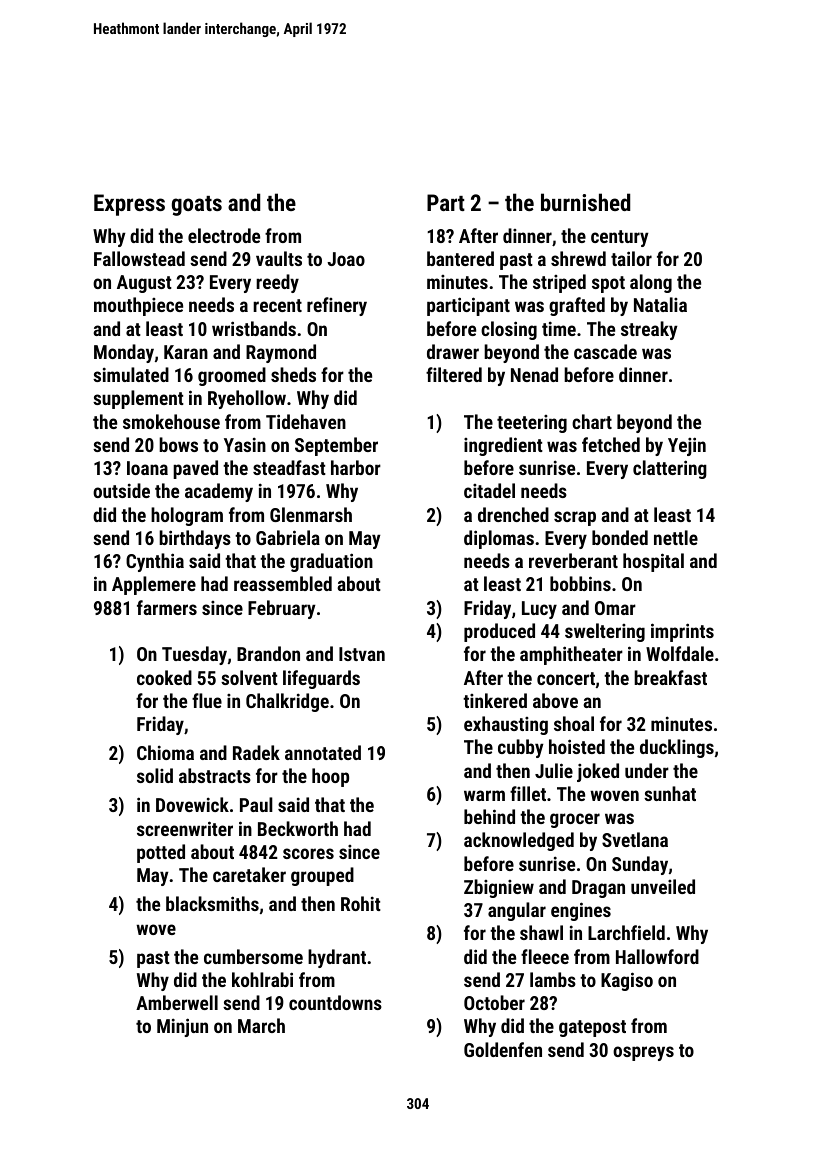 This screenshot has height=1154, width=813. I want to click on flue, so click(207, 700).
